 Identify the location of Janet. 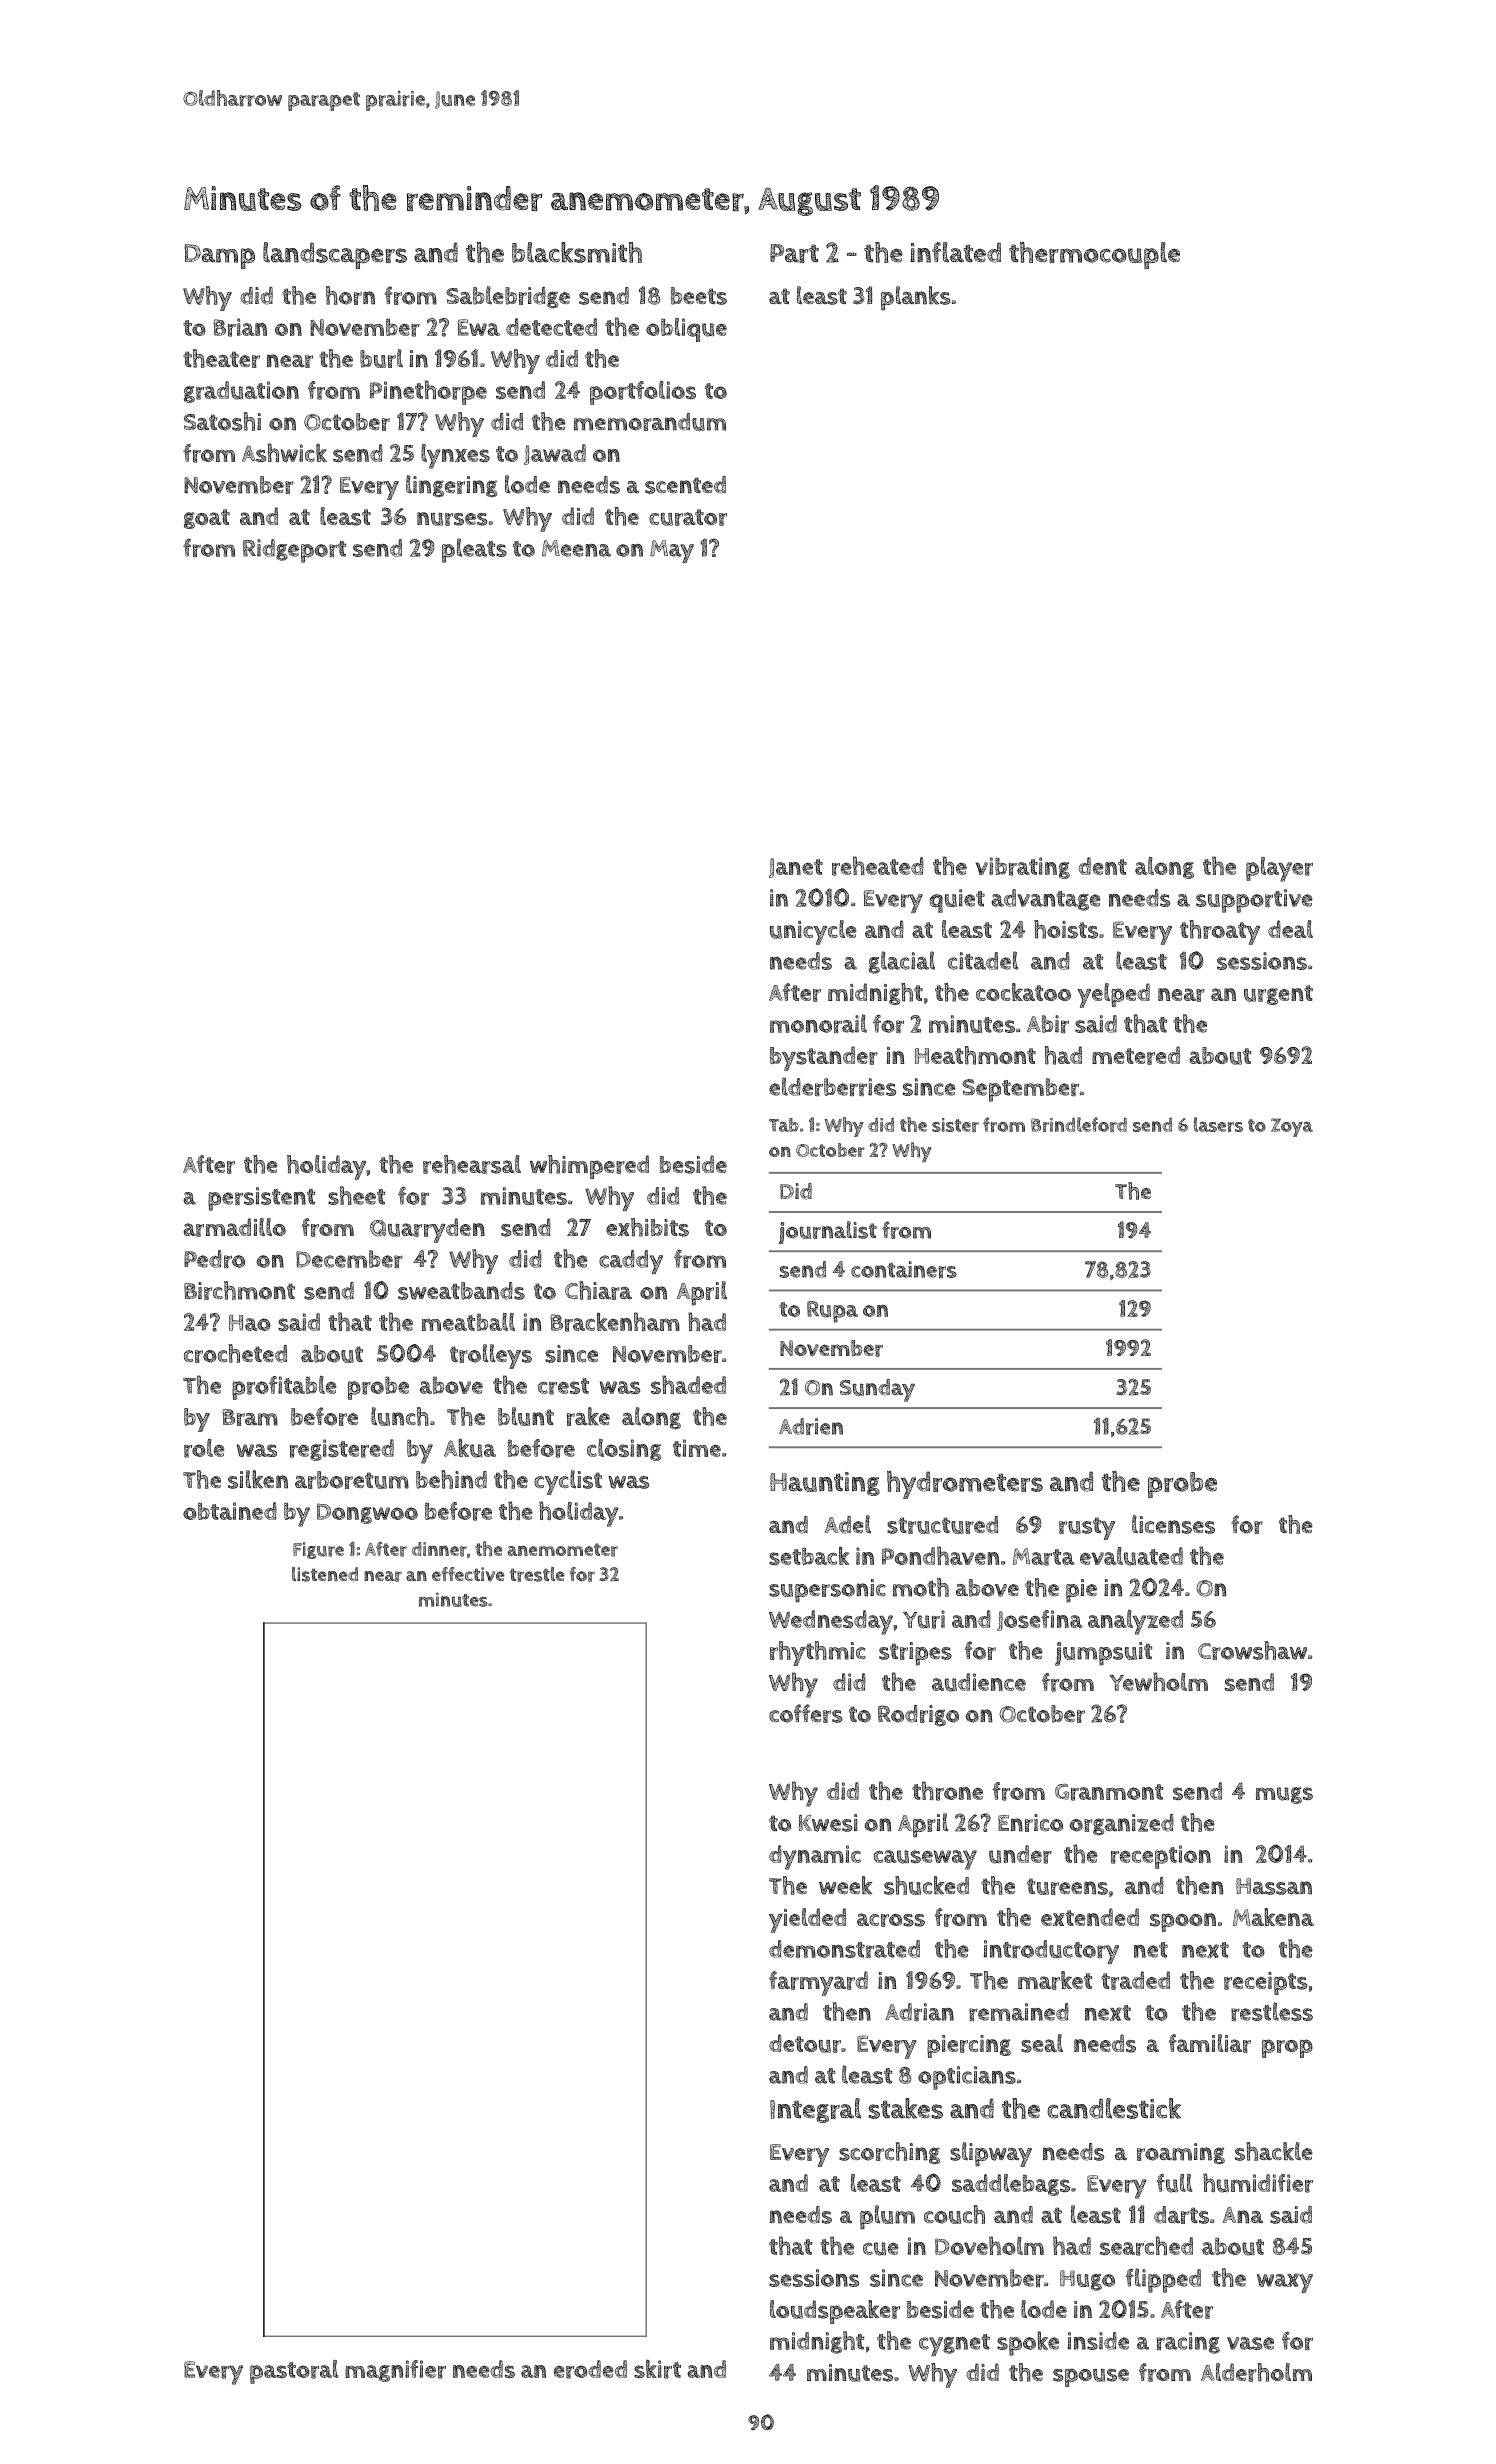
(796, 868).
